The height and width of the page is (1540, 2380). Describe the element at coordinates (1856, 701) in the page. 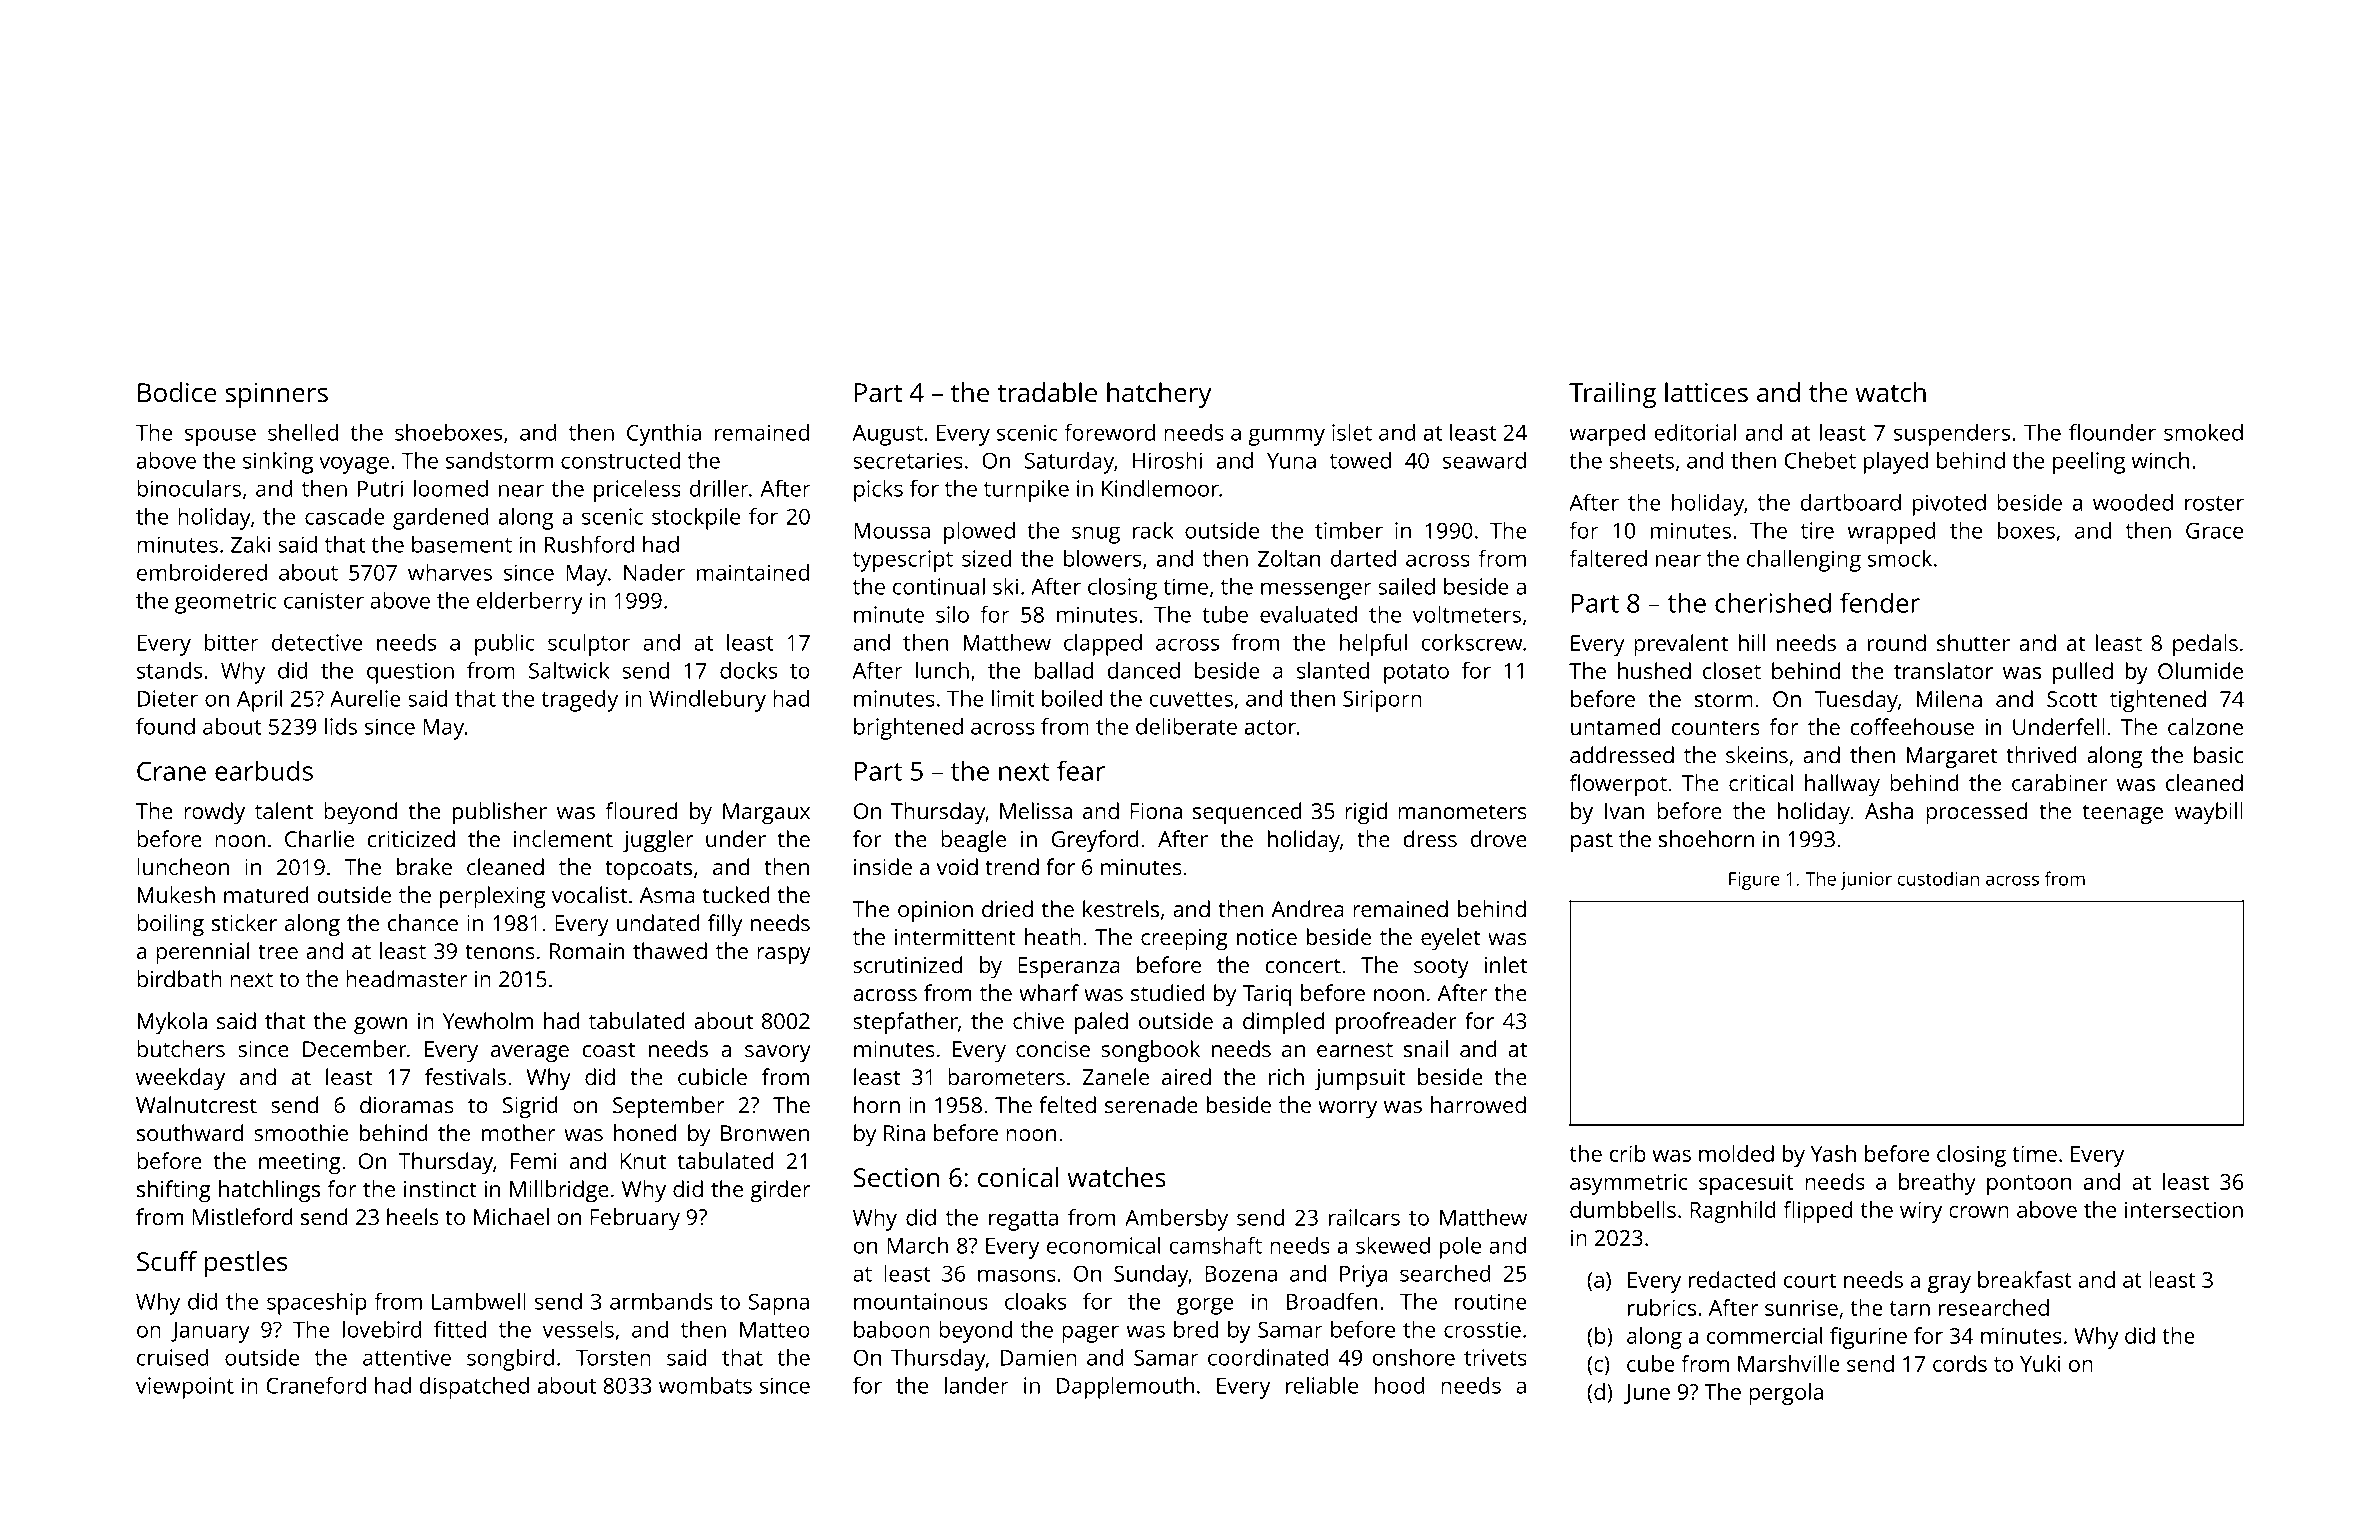

I see `Tuesday` at that location.
